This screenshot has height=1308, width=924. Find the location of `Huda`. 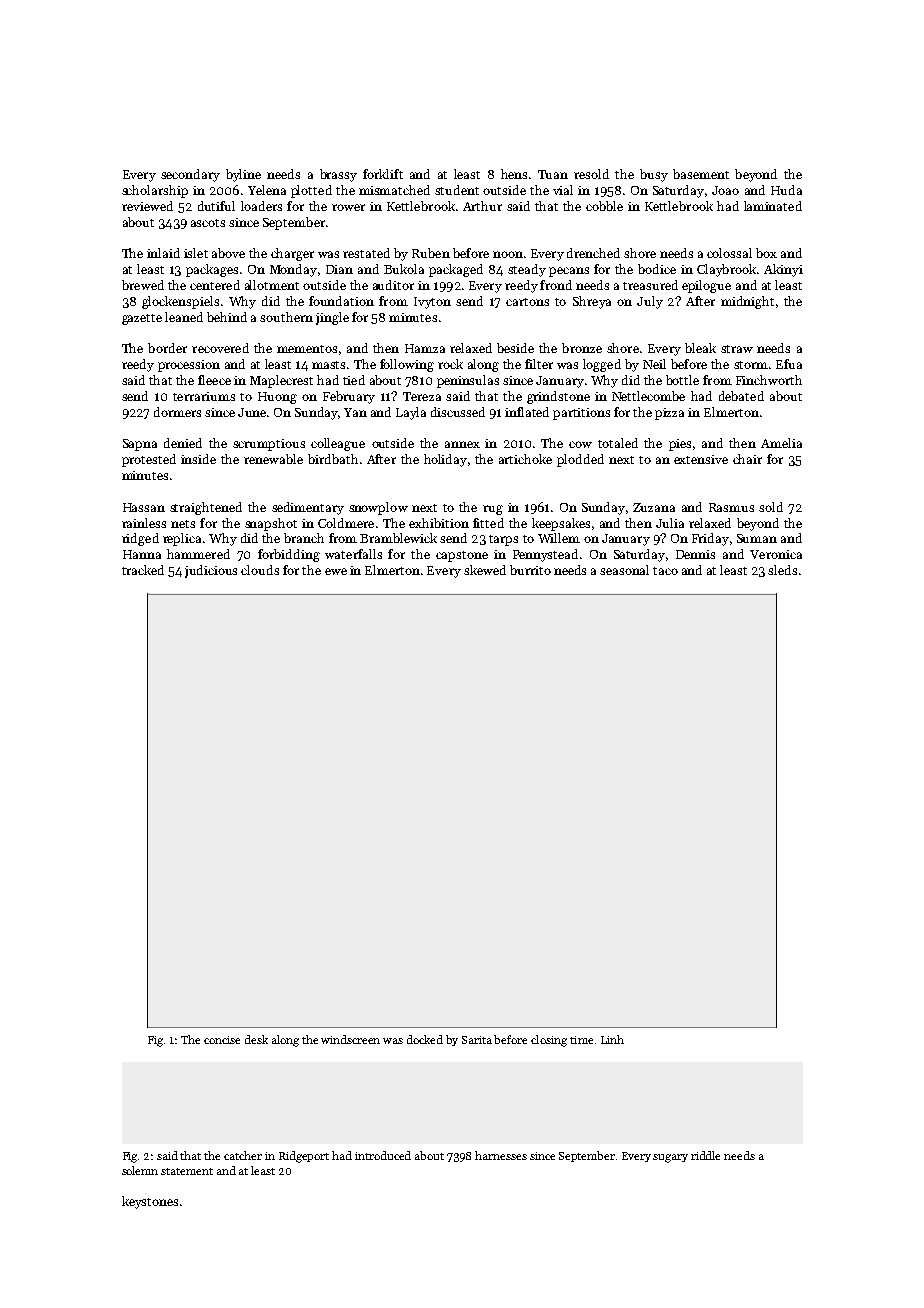

Huda is located at coordinates (786, 190).
